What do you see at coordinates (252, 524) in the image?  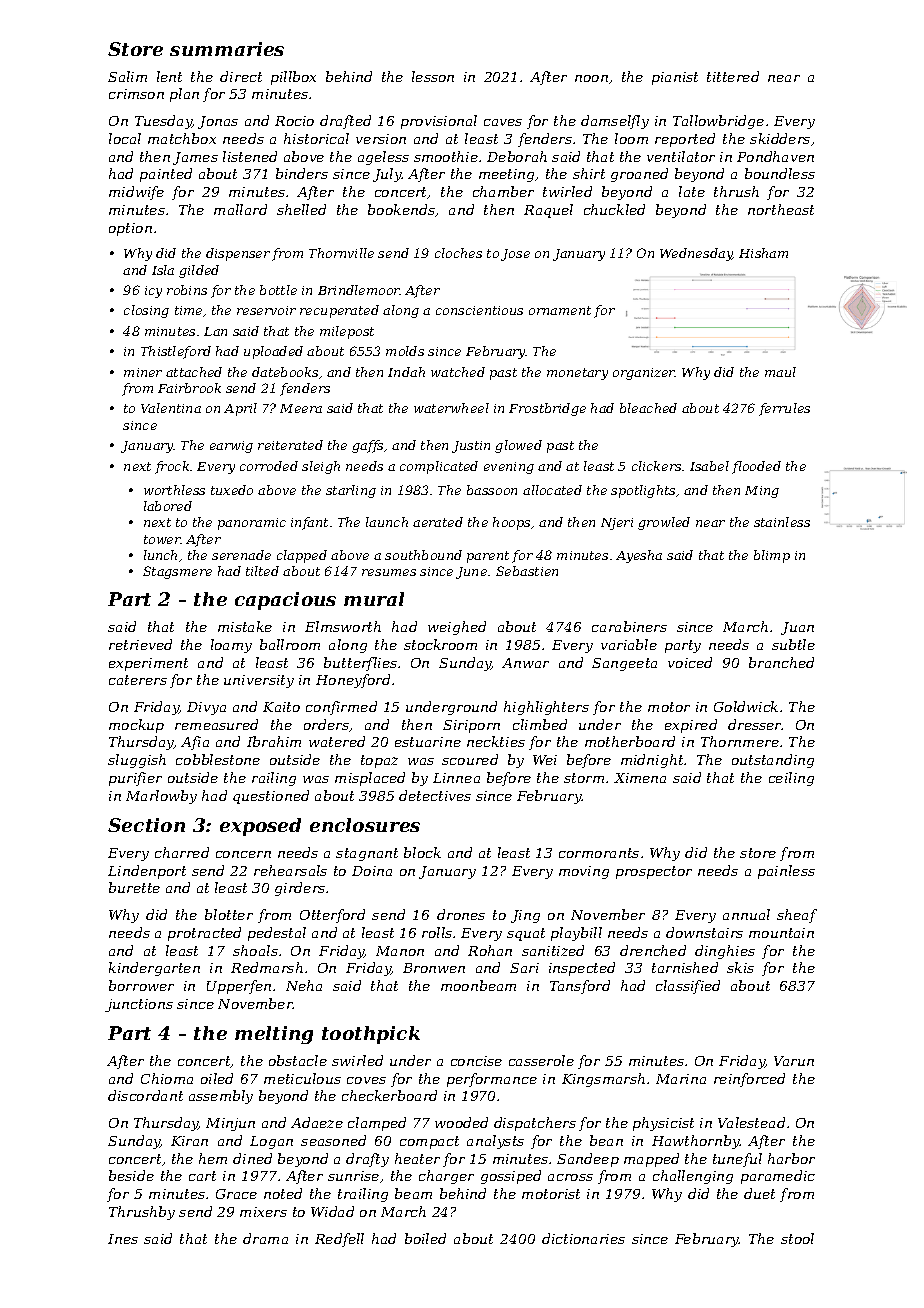 I see `panoramic` at bounding box center [252, 524].
